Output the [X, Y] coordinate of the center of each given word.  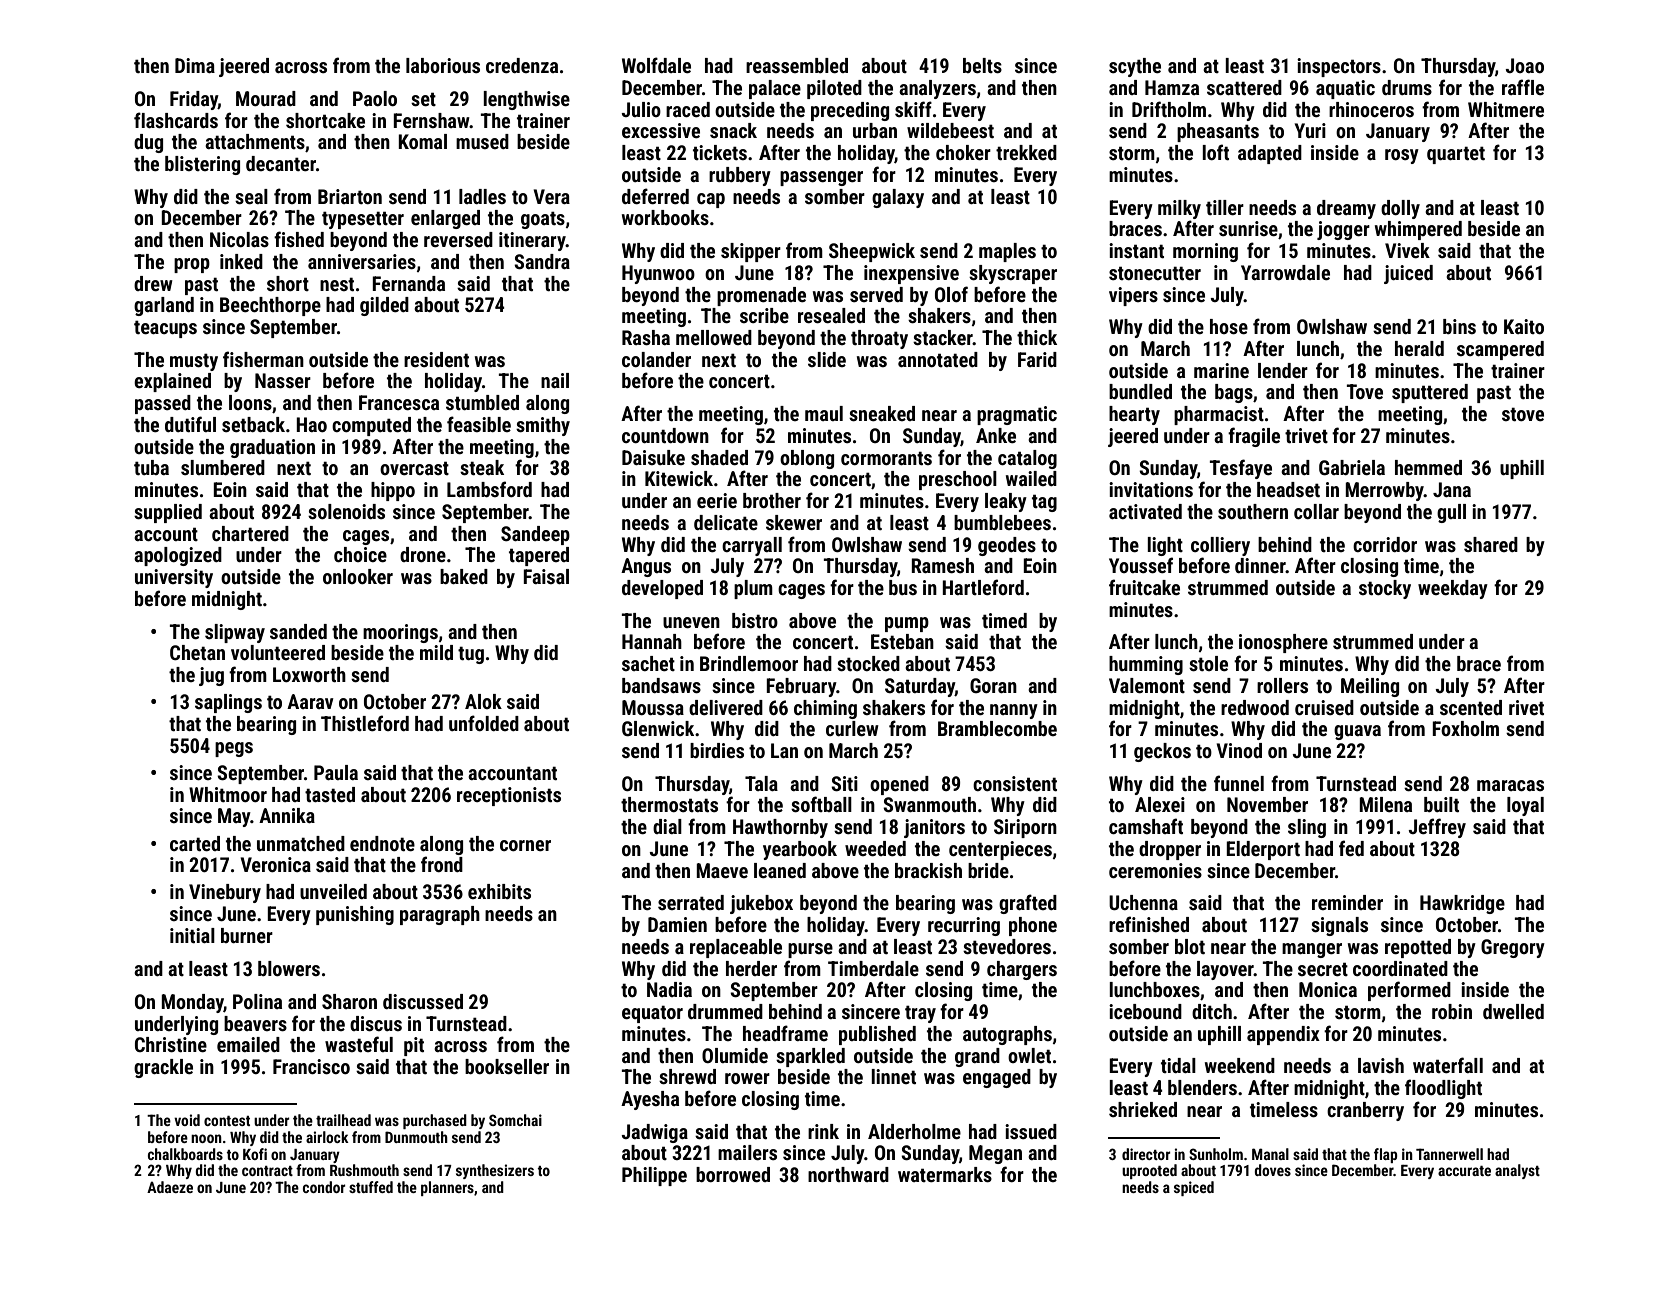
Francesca [399, 402]
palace [775, 89]
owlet [1029, 1055]
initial [192, 935]
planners [447, 1188]
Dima [195, 65]
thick [1037, 337]
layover [1225, 970]
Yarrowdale [1285, 272]
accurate [1464, 1171]
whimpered [1418, 230]
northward [848, 1174]
